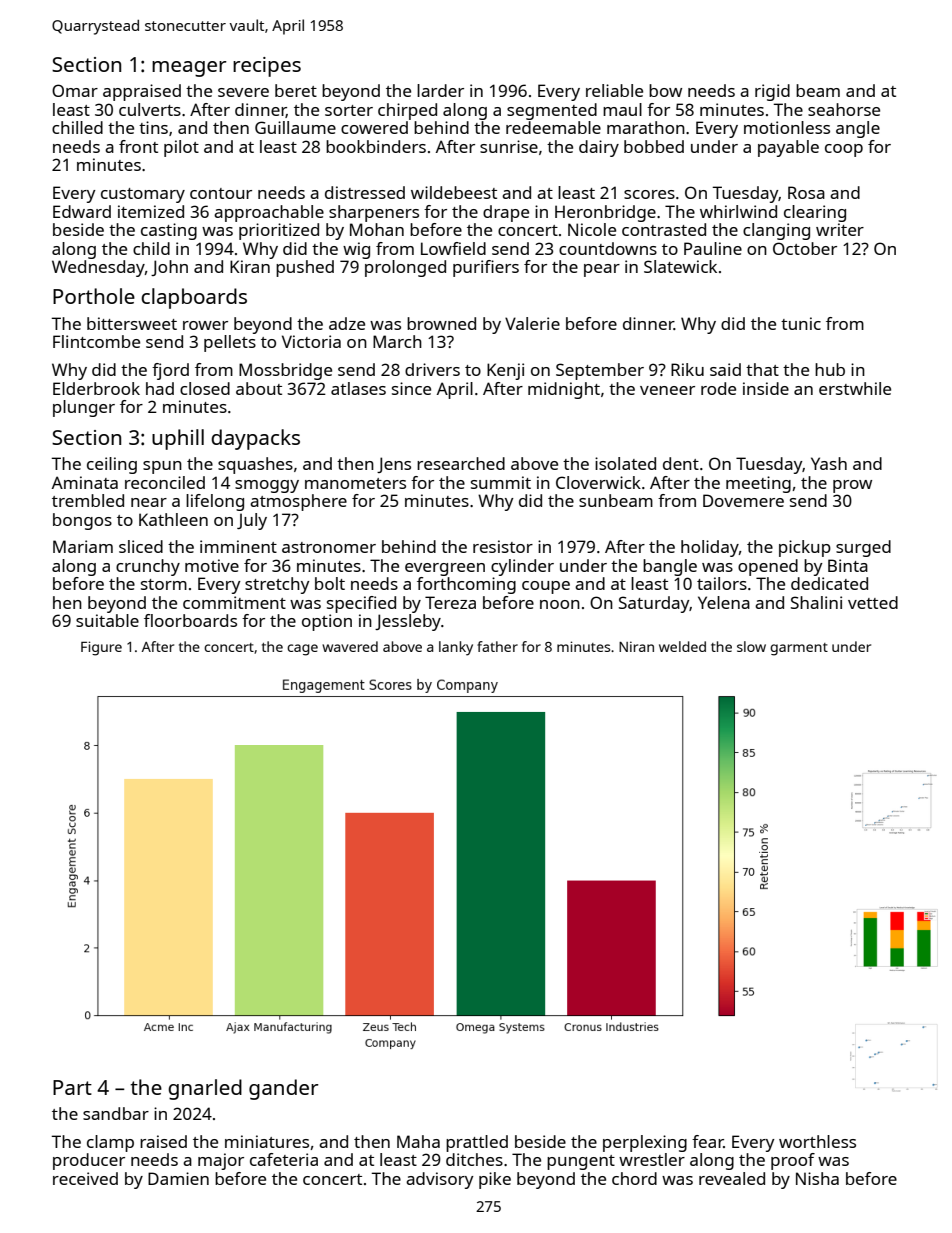  I want to click on reliable, so click(614, 90).
